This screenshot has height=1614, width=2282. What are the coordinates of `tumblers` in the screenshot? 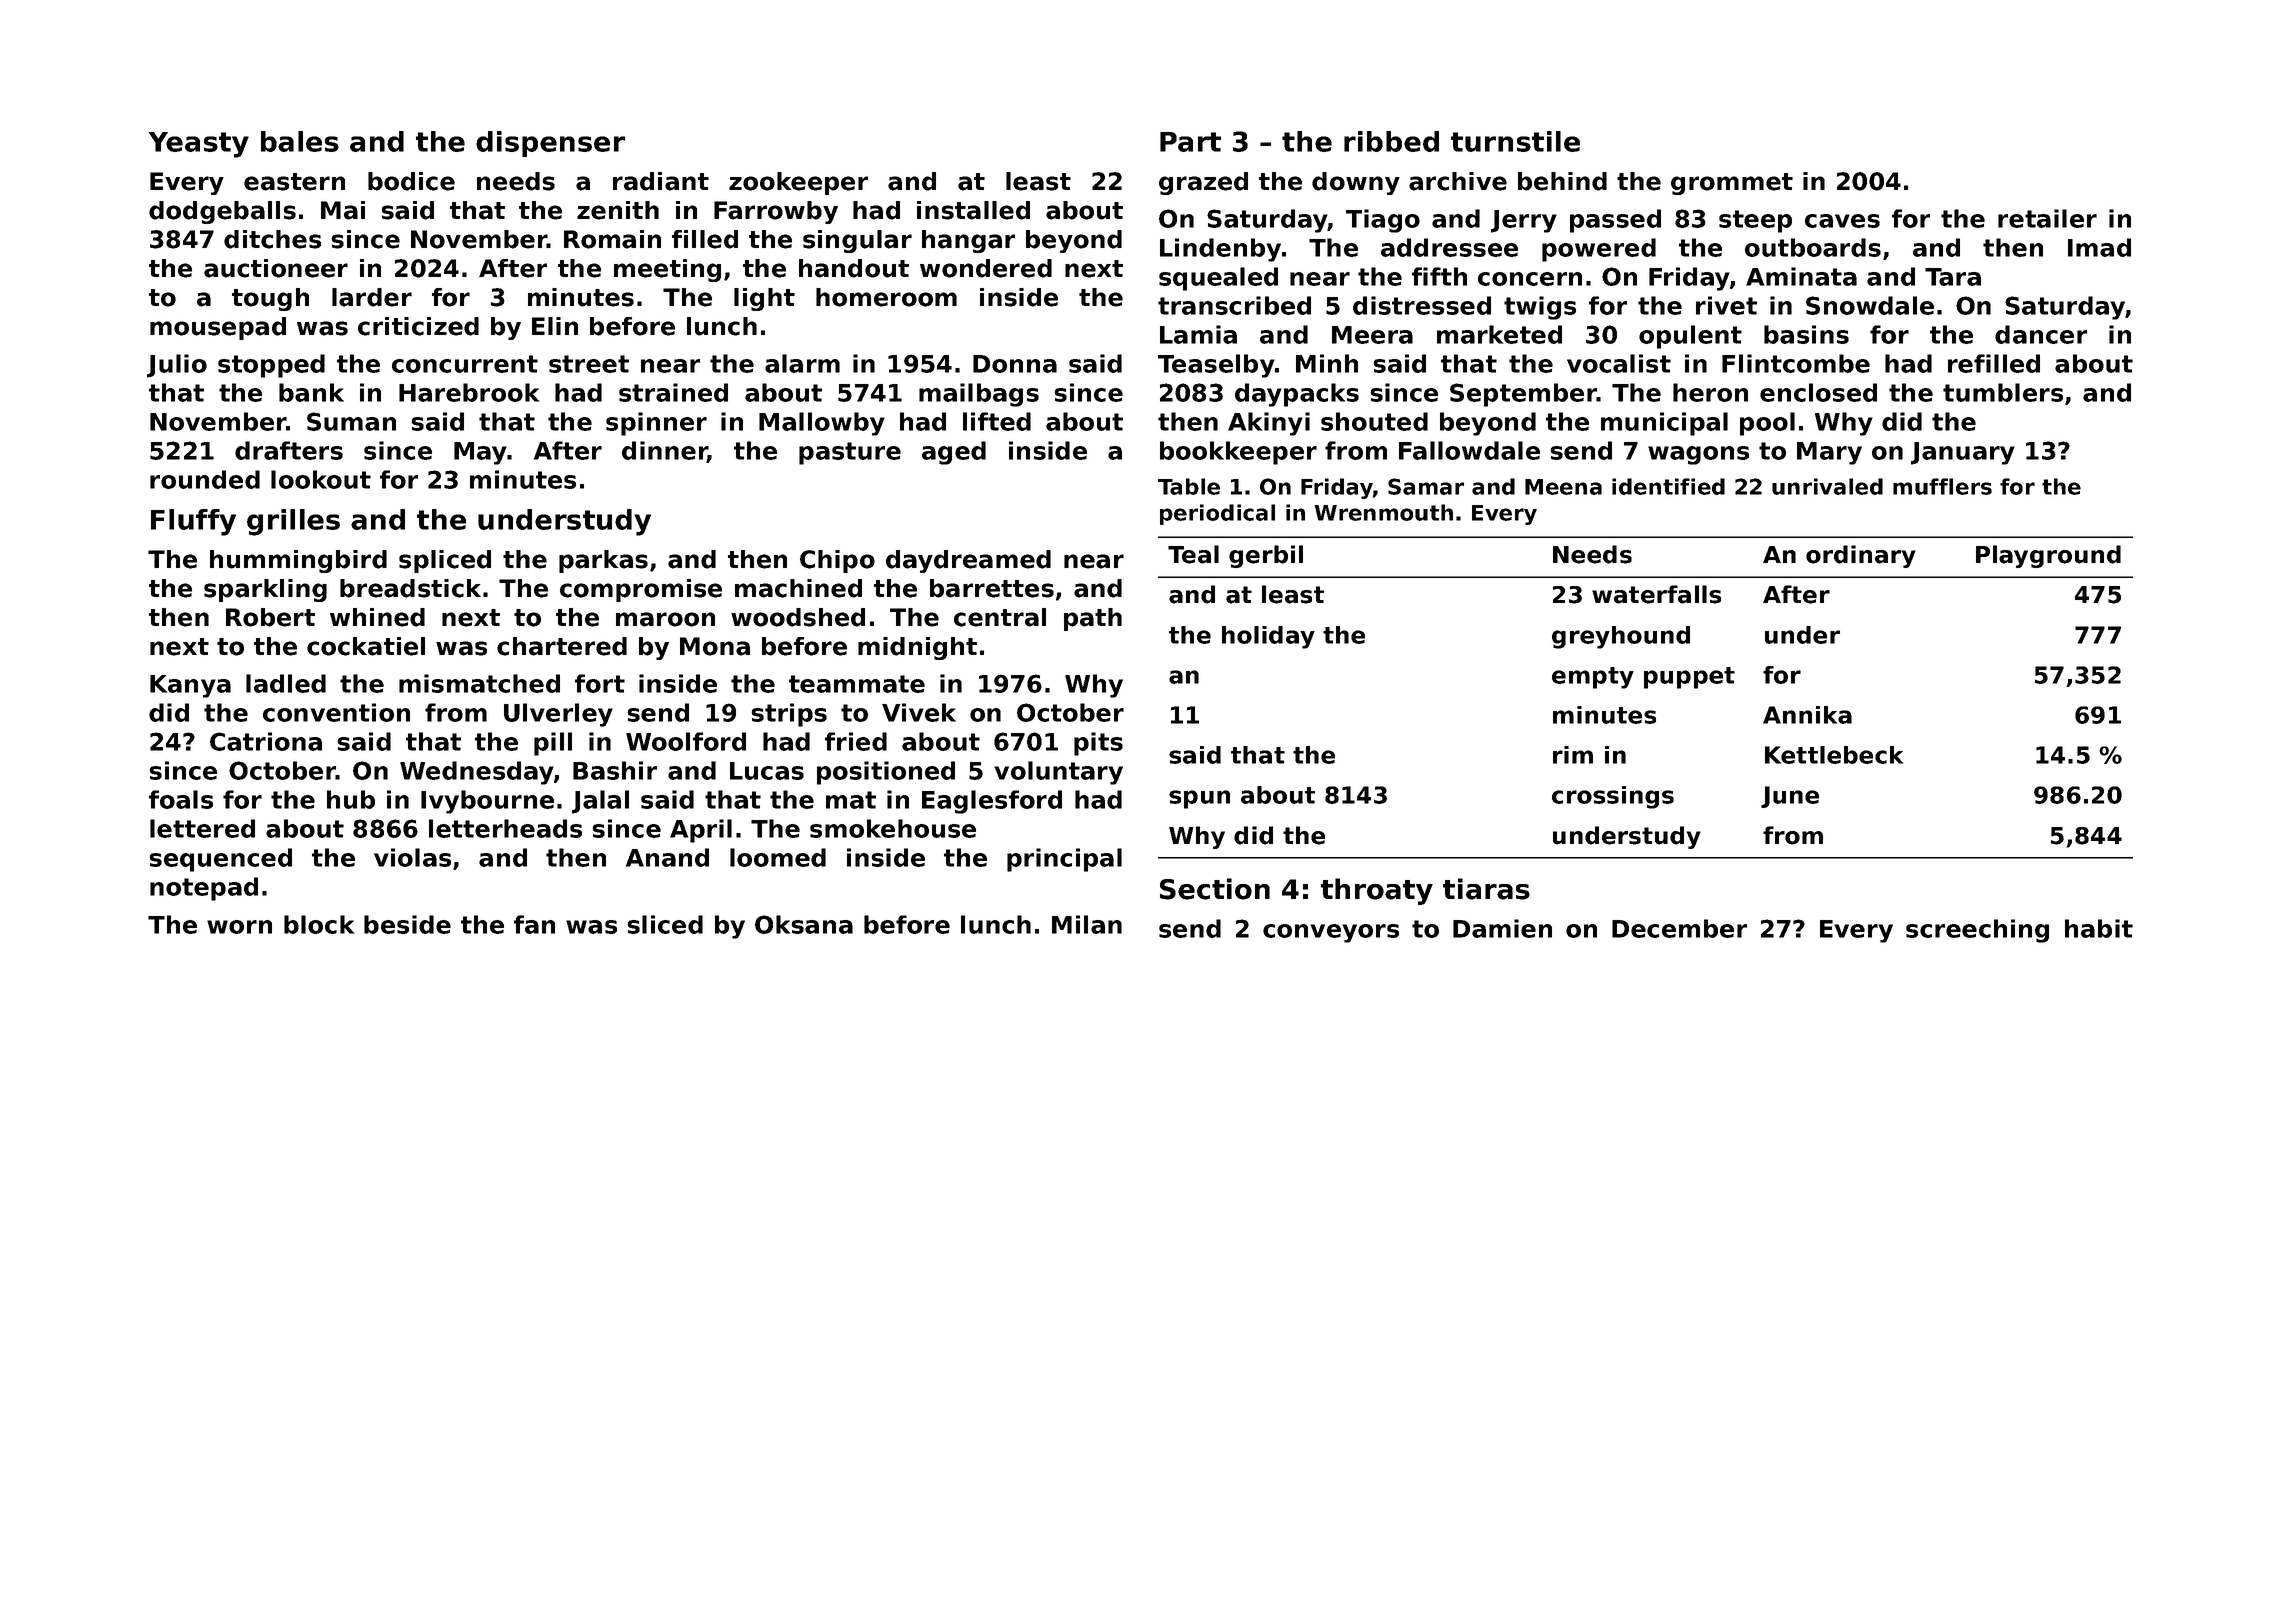 It's located at (2003, 392).
